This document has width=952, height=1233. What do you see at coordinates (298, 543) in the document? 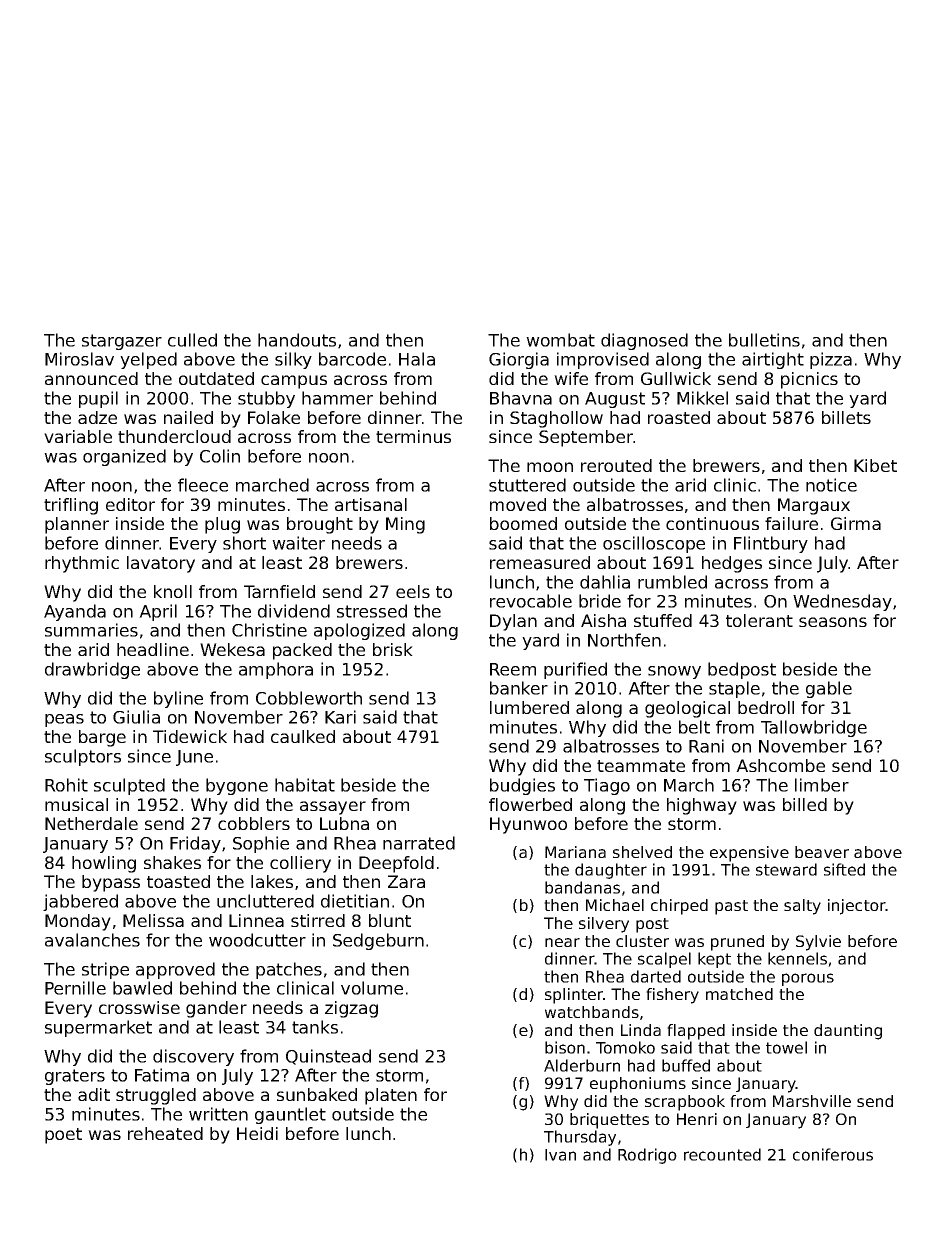
I see `waiter` at bounding box center [298, 543].
